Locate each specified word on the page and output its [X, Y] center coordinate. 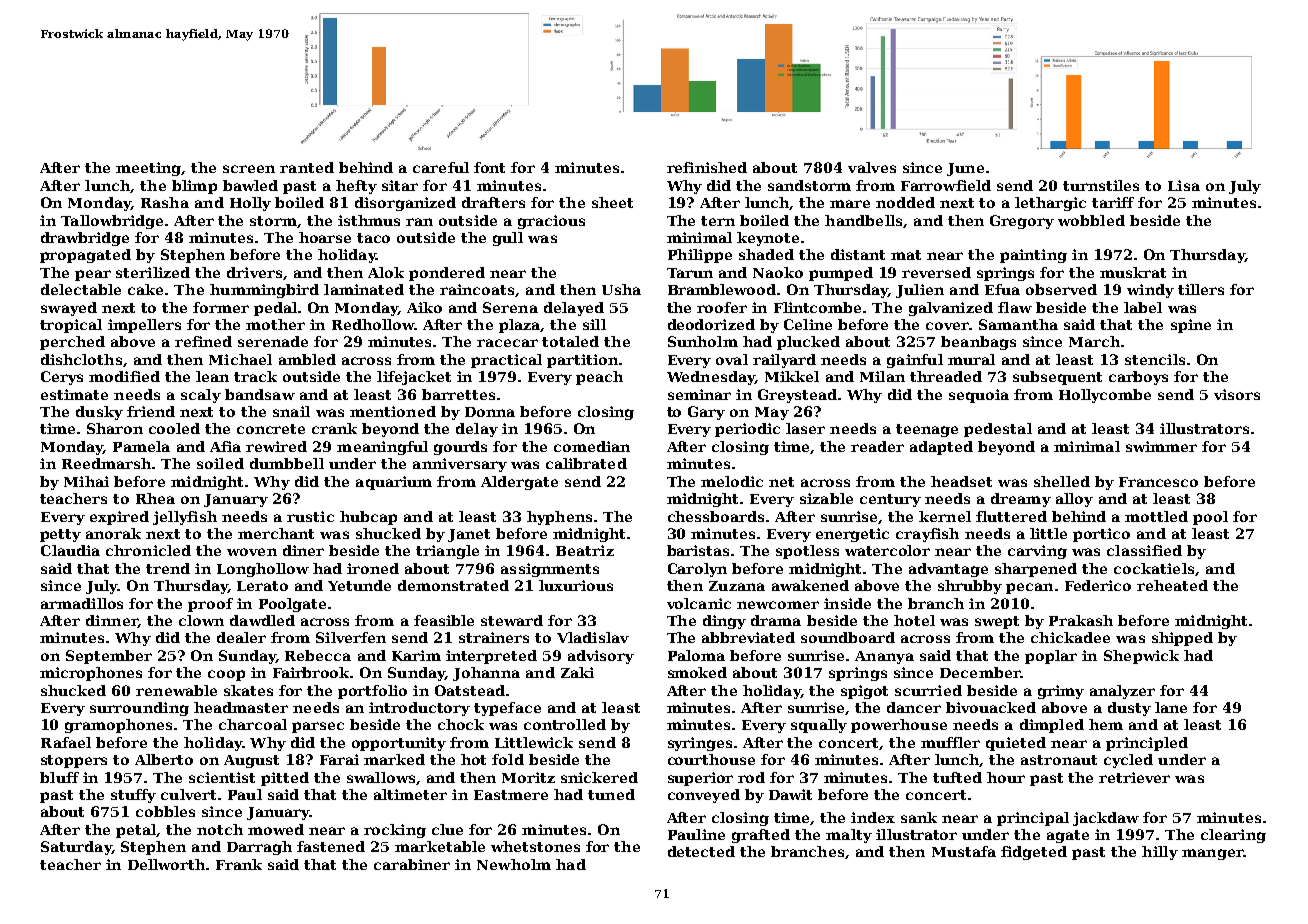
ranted [307, 167]
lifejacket [414, 378]
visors [1237, 394]
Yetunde [359, 585]
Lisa [1184, 185]
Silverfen [351, 637]
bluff [59, 777]
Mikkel [792, 376]
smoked [697, 672]
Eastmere [511, 795]
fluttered [1011, 516]
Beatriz [585, 550]
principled [1147, 744]
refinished [707, 167]
